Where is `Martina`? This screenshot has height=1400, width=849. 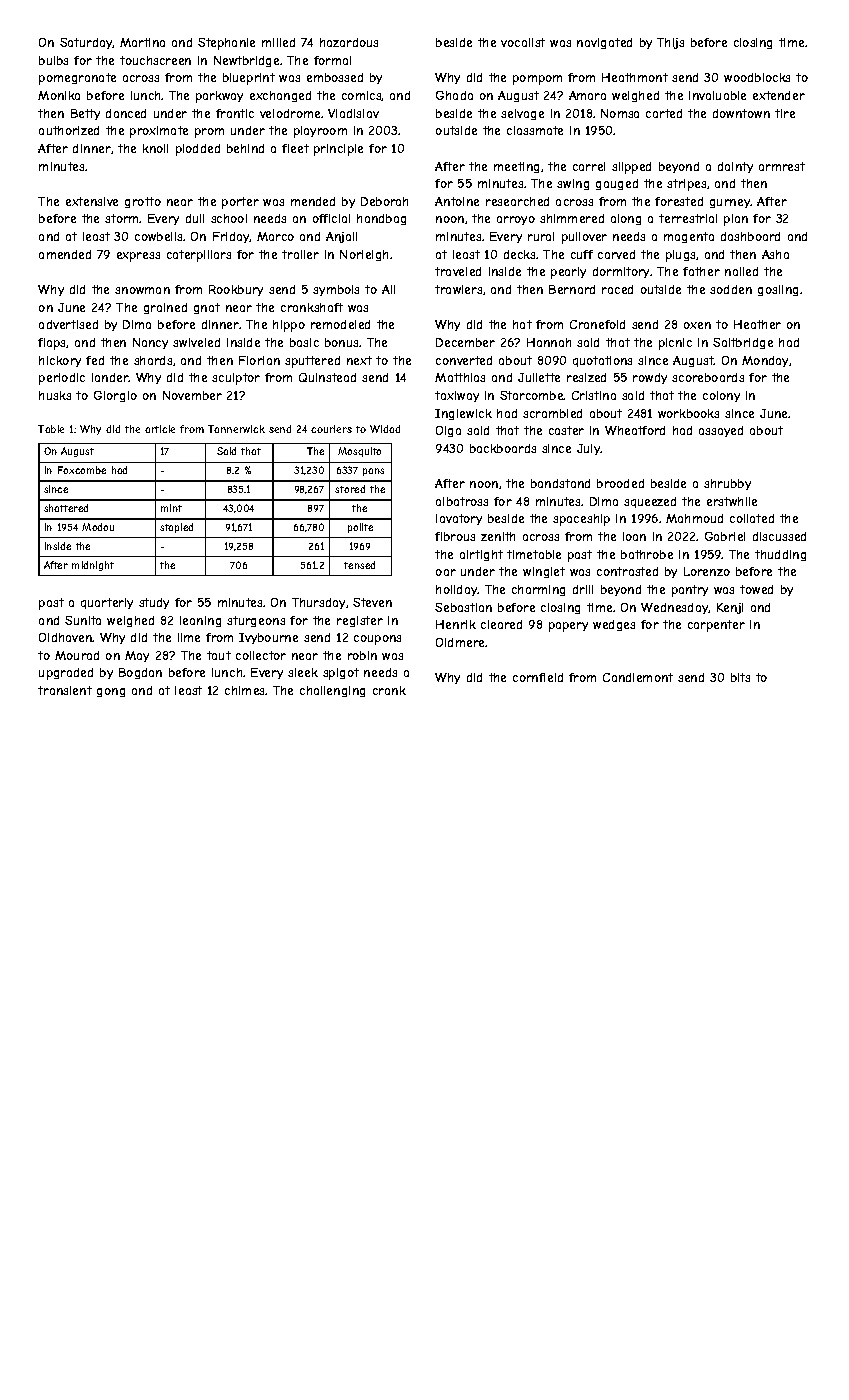
Martina is located at coordinates (142, 42).
